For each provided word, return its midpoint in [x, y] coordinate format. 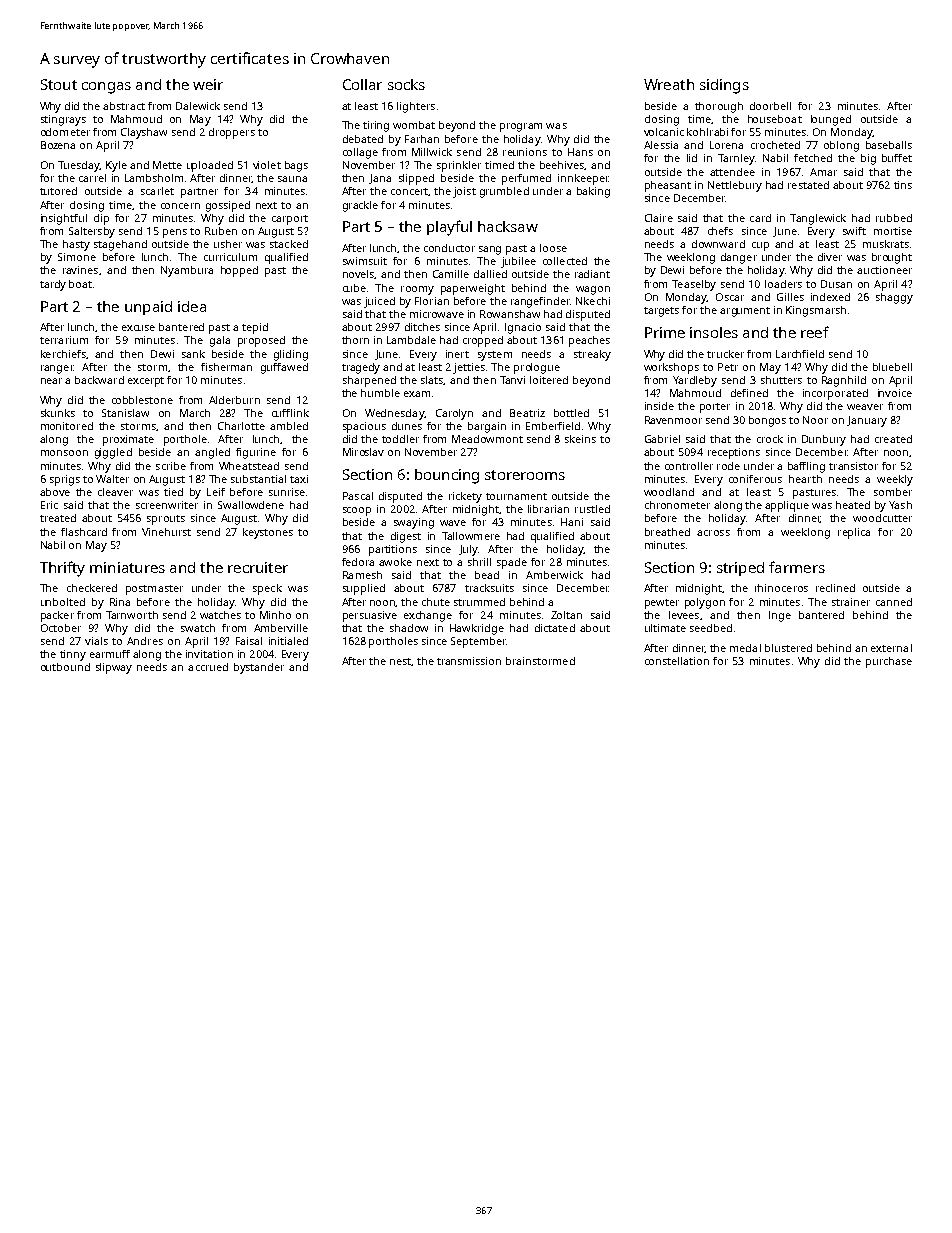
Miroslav [363, 452]
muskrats [886, 244]
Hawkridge [477, 629]
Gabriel [662, 439]
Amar [823, 172]
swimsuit [365, 261]
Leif [216, 492]
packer [57, 616]
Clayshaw [144, 133]
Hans [580, 152]
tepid [255, 328]
